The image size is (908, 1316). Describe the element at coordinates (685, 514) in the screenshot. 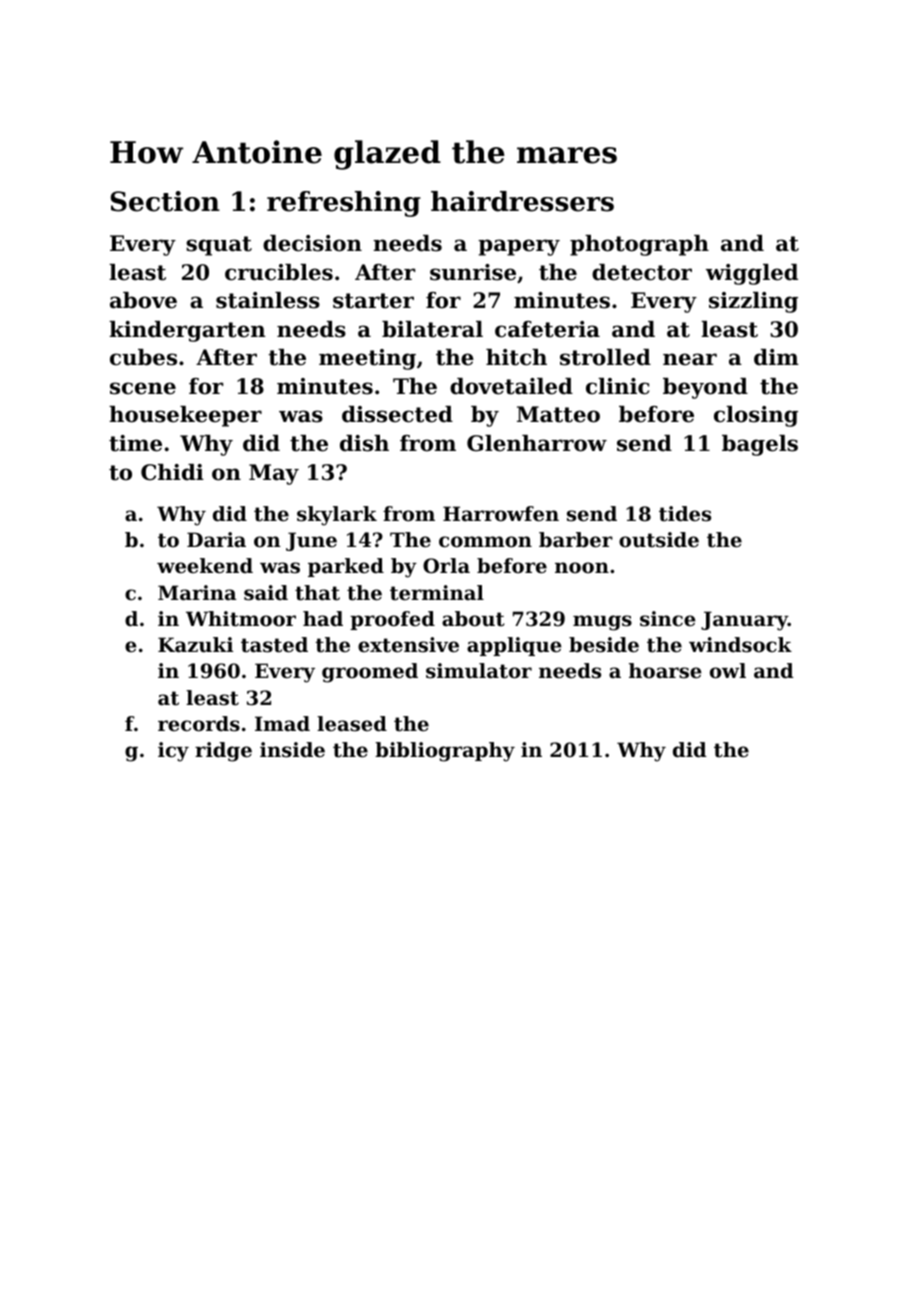

I see `tides` at that location.
